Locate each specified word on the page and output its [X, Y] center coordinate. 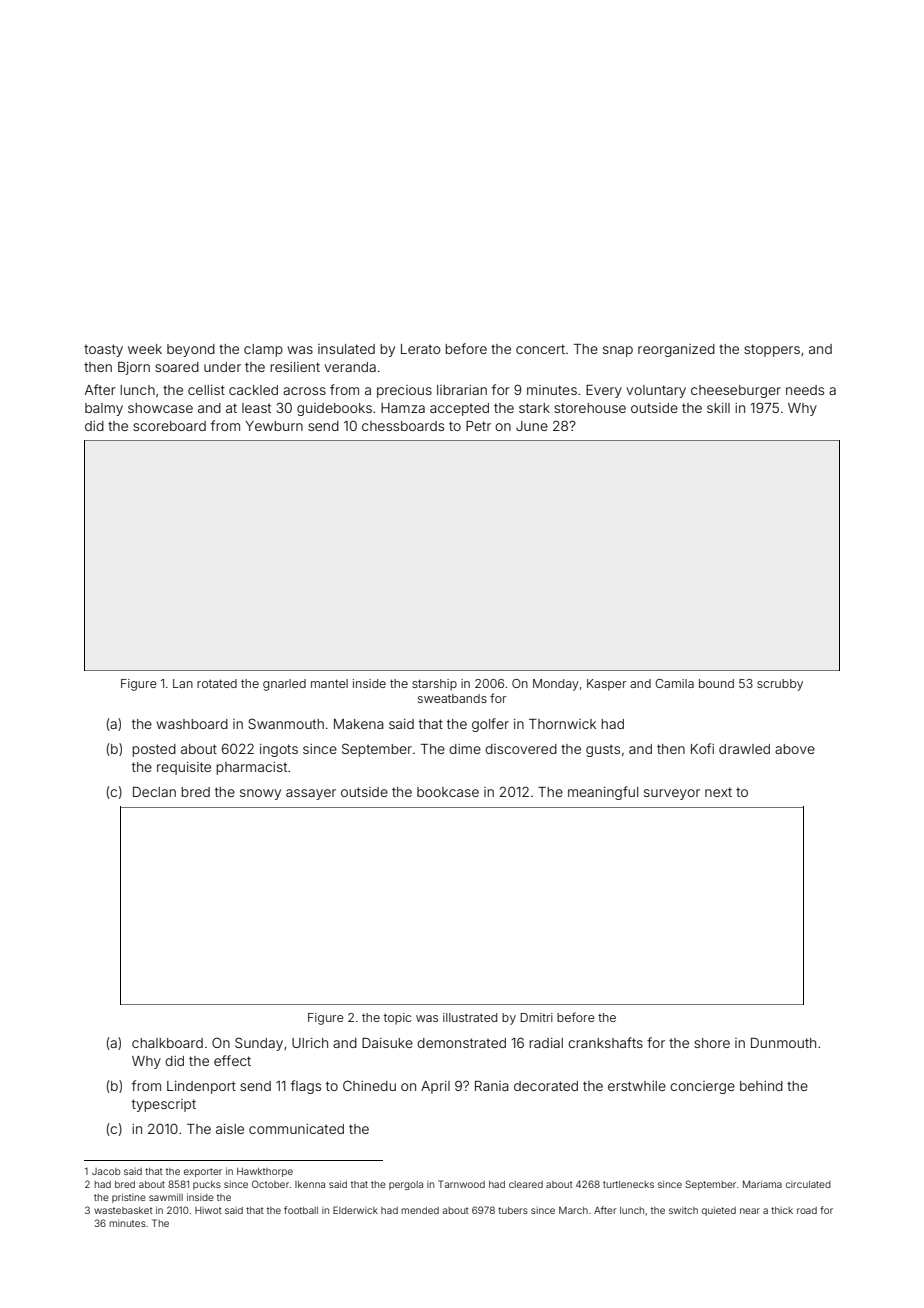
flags [306, 1087]
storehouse [590, 408]
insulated [346, 349]
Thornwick [562, 724]
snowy [260, 794]
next [718, 792]
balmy [104, 409]
